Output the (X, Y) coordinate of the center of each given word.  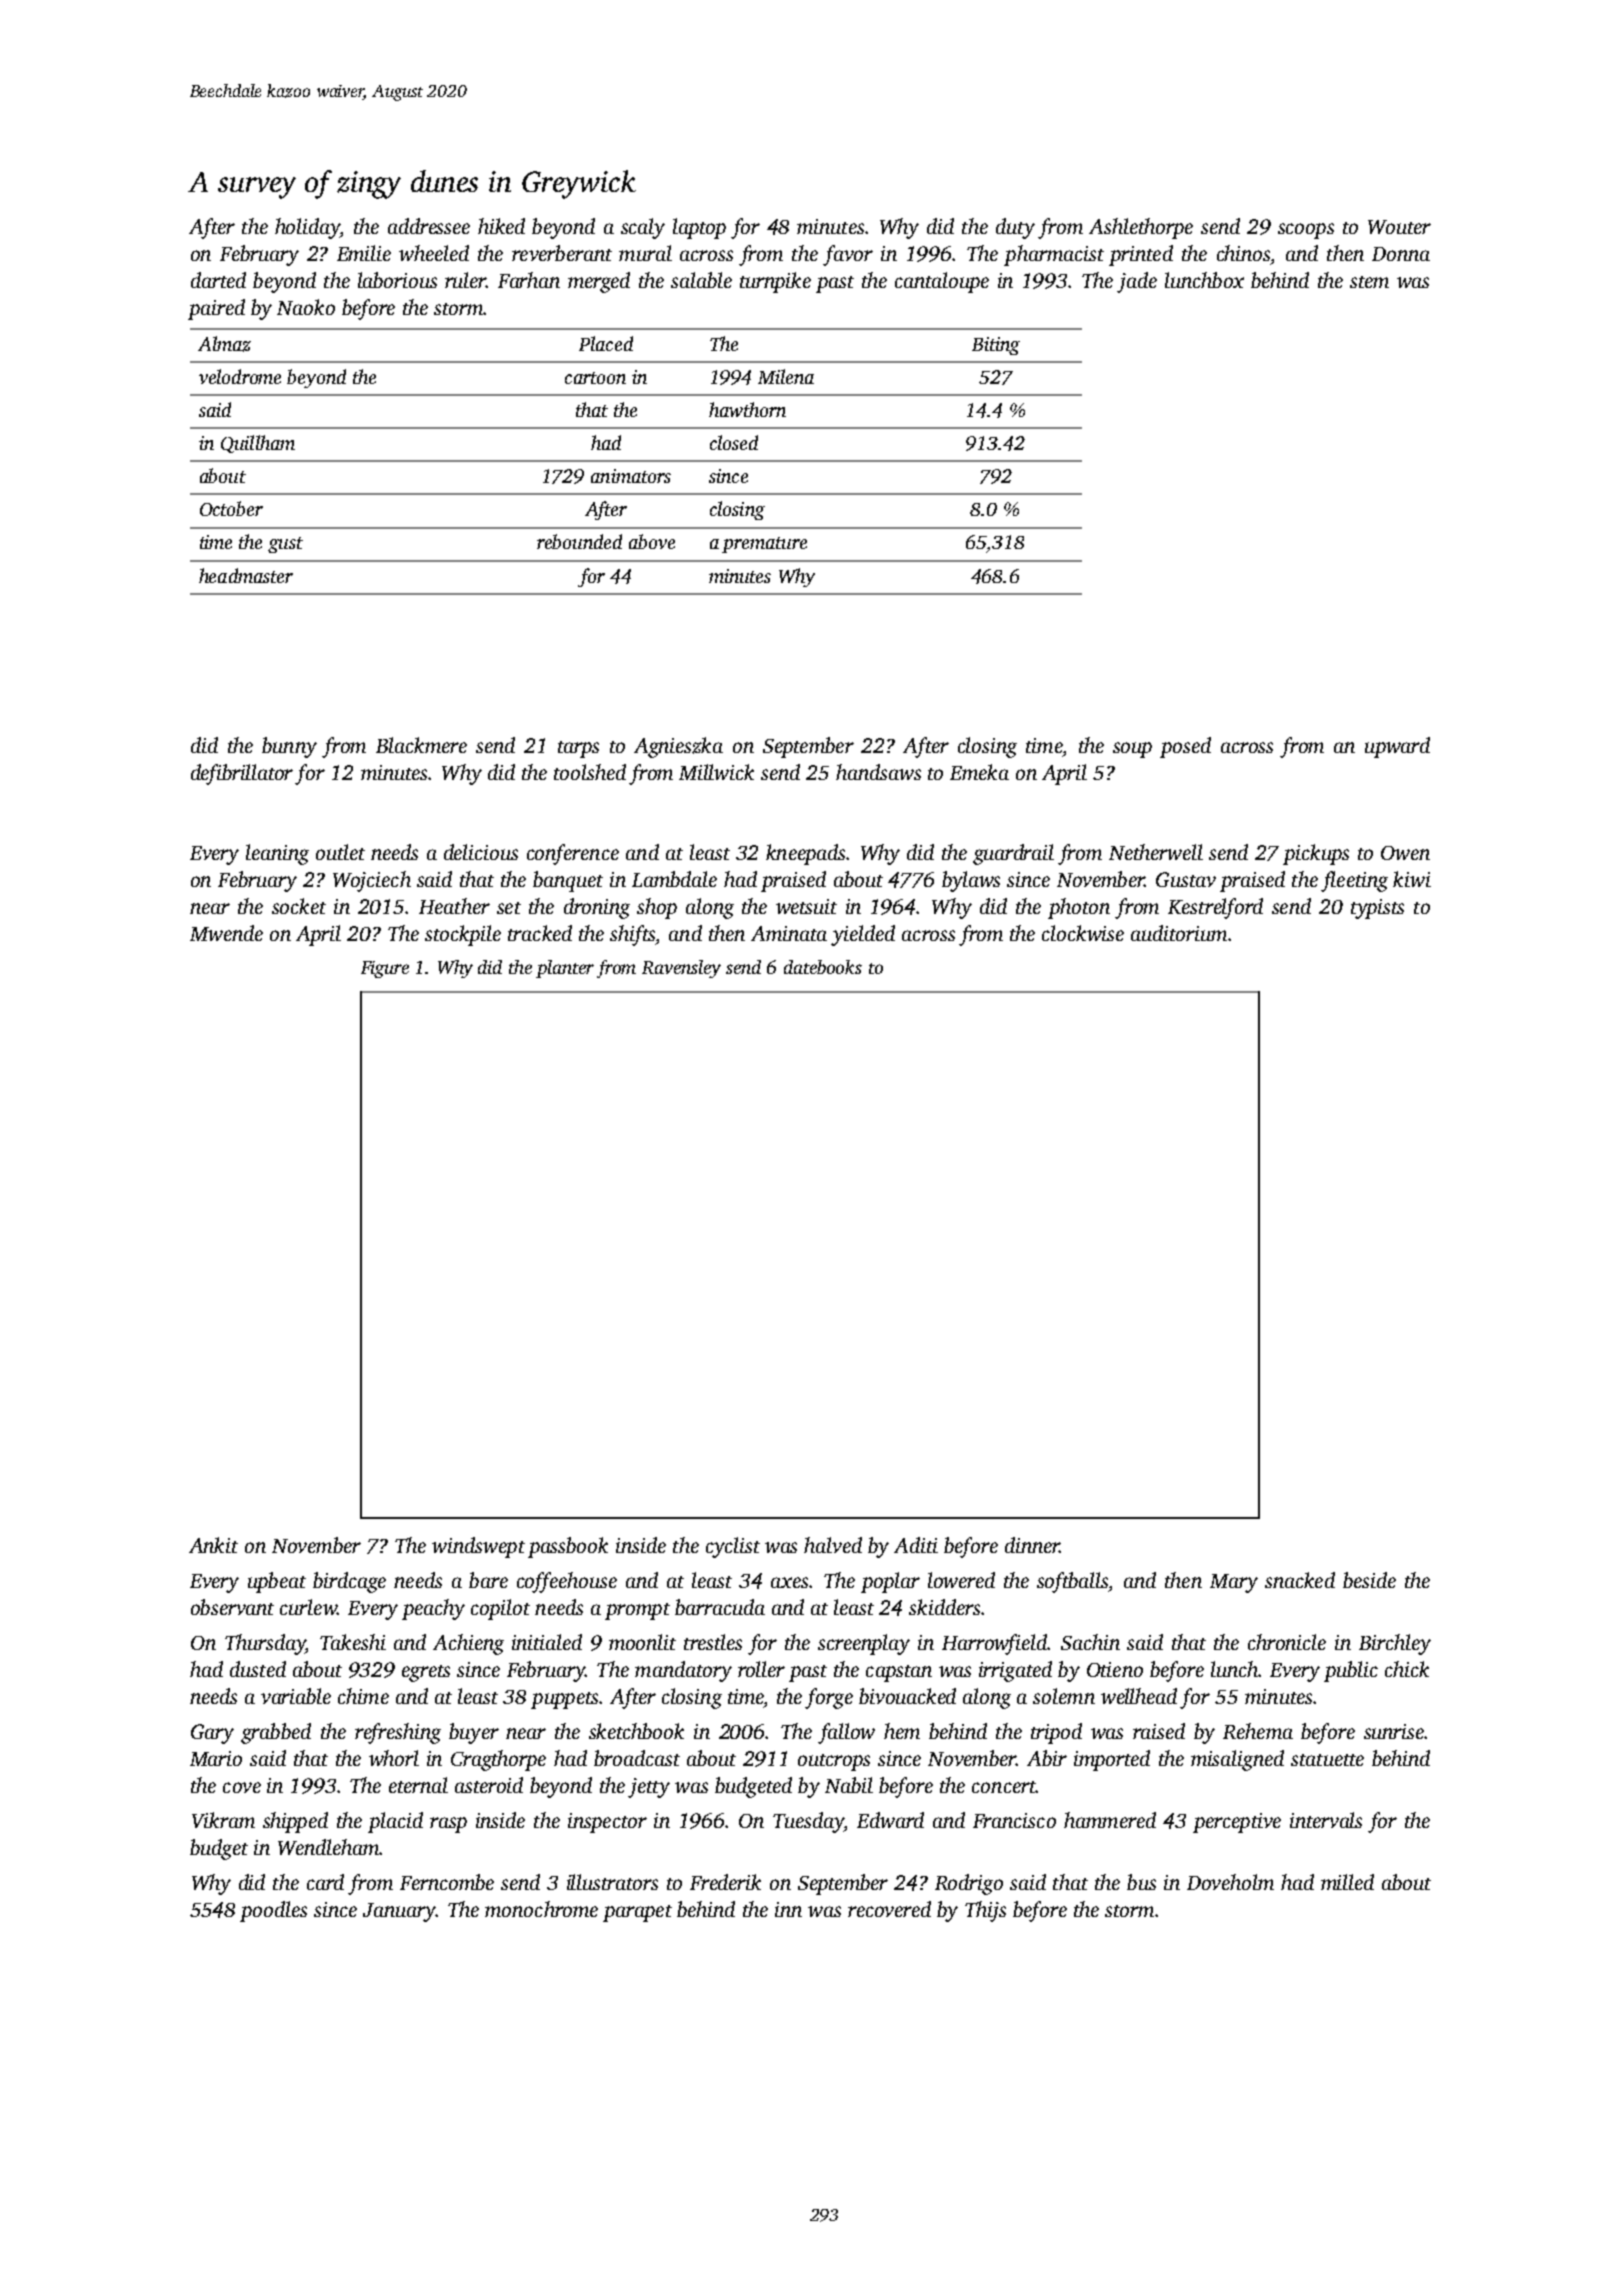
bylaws (971, 881)
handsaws (878, 772)
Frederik (725, 1882)
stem (1369, 282)
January (399, 1912)
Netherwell (1156, 852)
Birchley (1395, 1644)
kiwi (1412, 879)
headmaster (246, 575)
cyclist (733, 1547)
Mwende (226, 933)
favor (848, 255)
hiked (501, 226)
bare (488, 1580)
